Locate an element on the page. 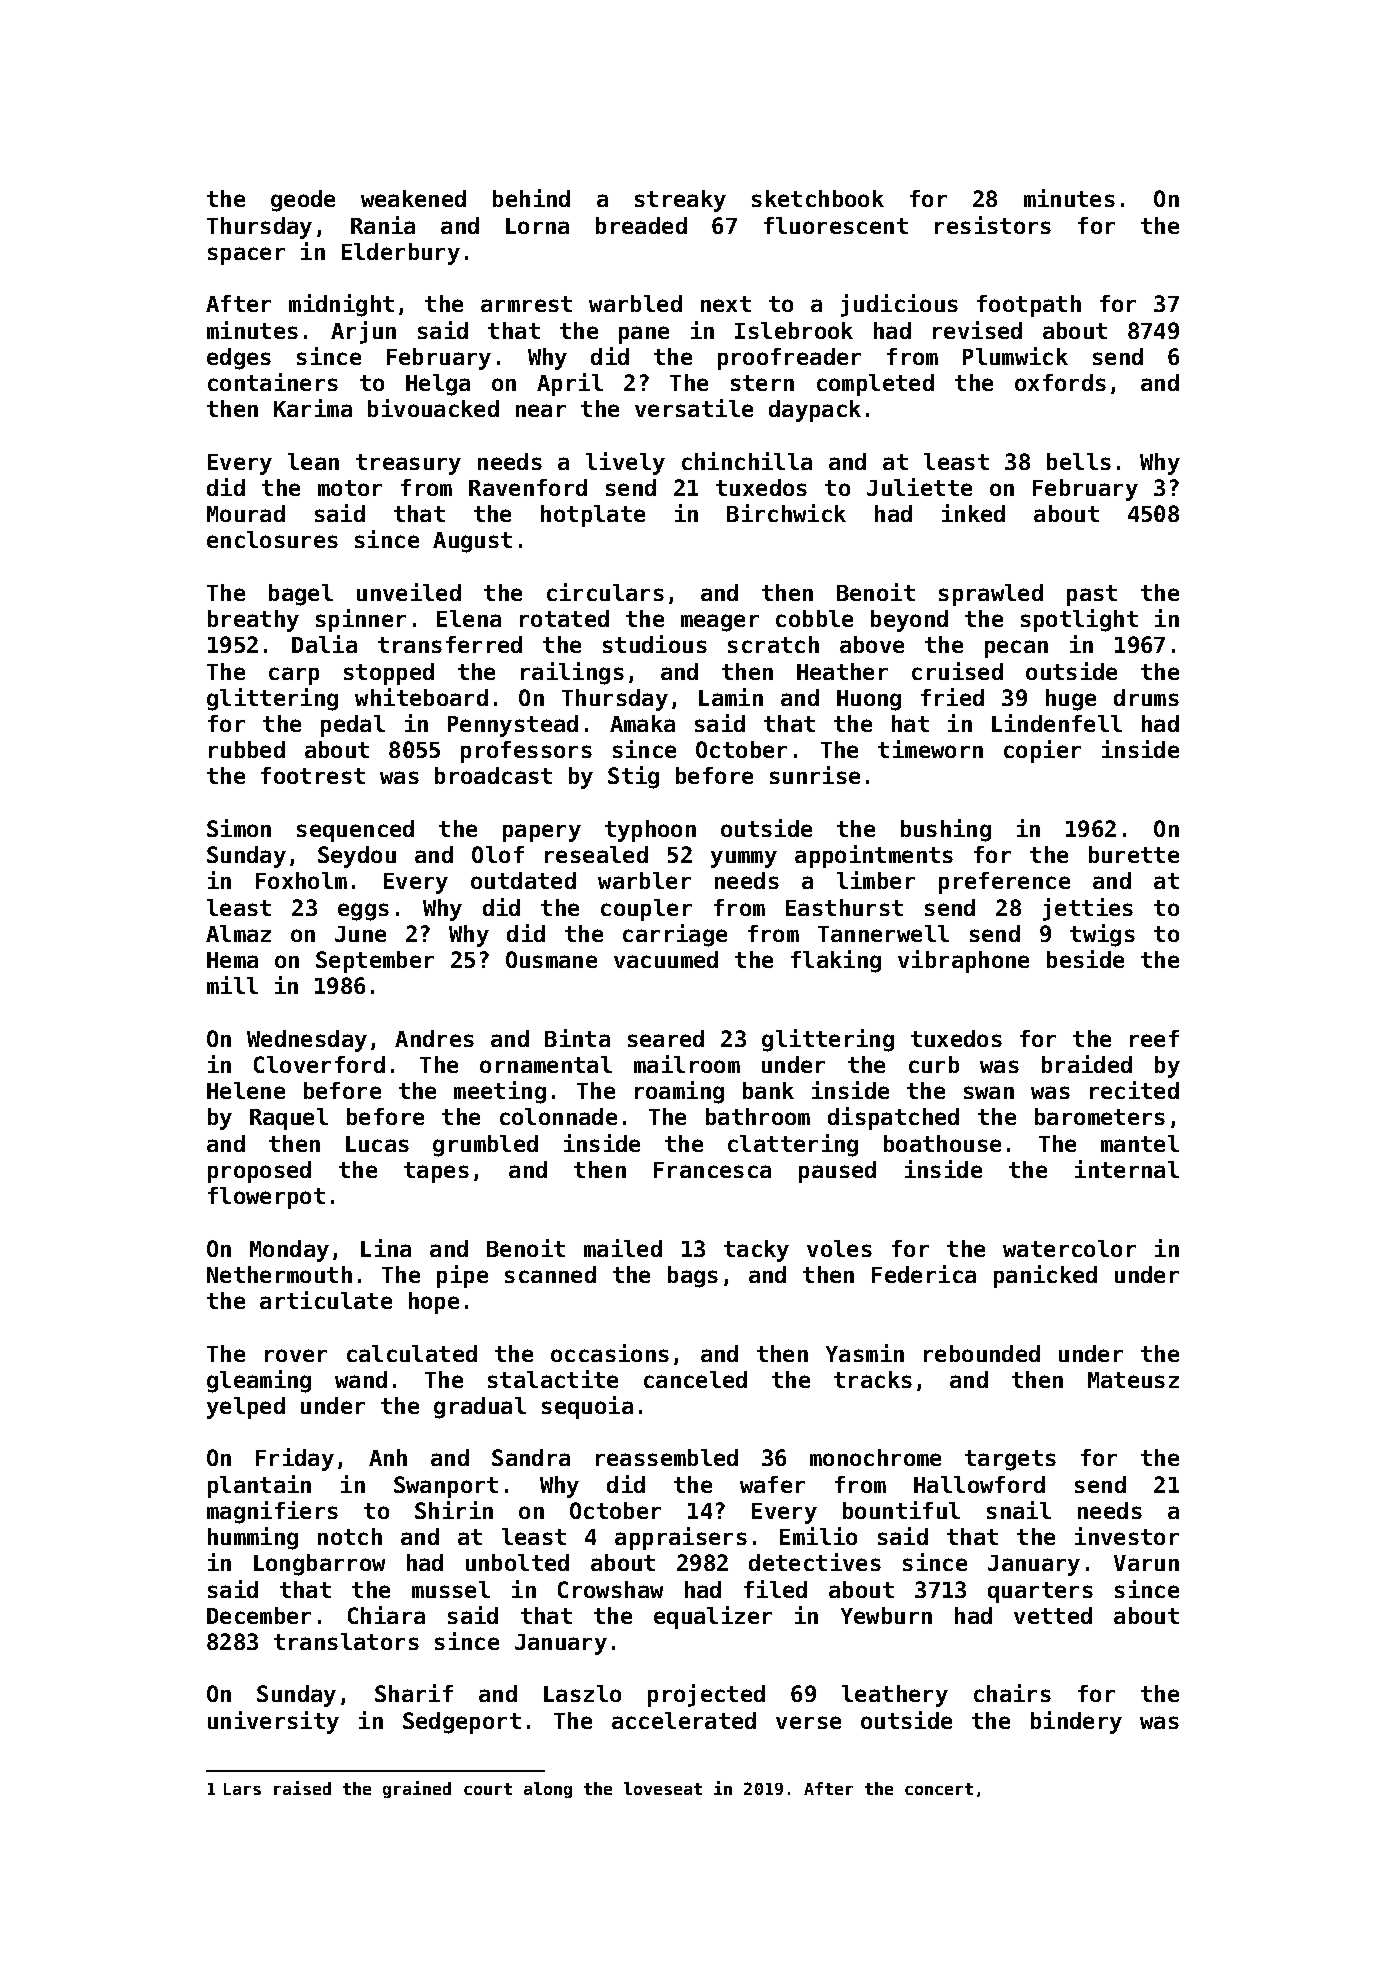 The height and width of the page is (1969, 1386). Plumwick is located at coordinates (1015, 356).
